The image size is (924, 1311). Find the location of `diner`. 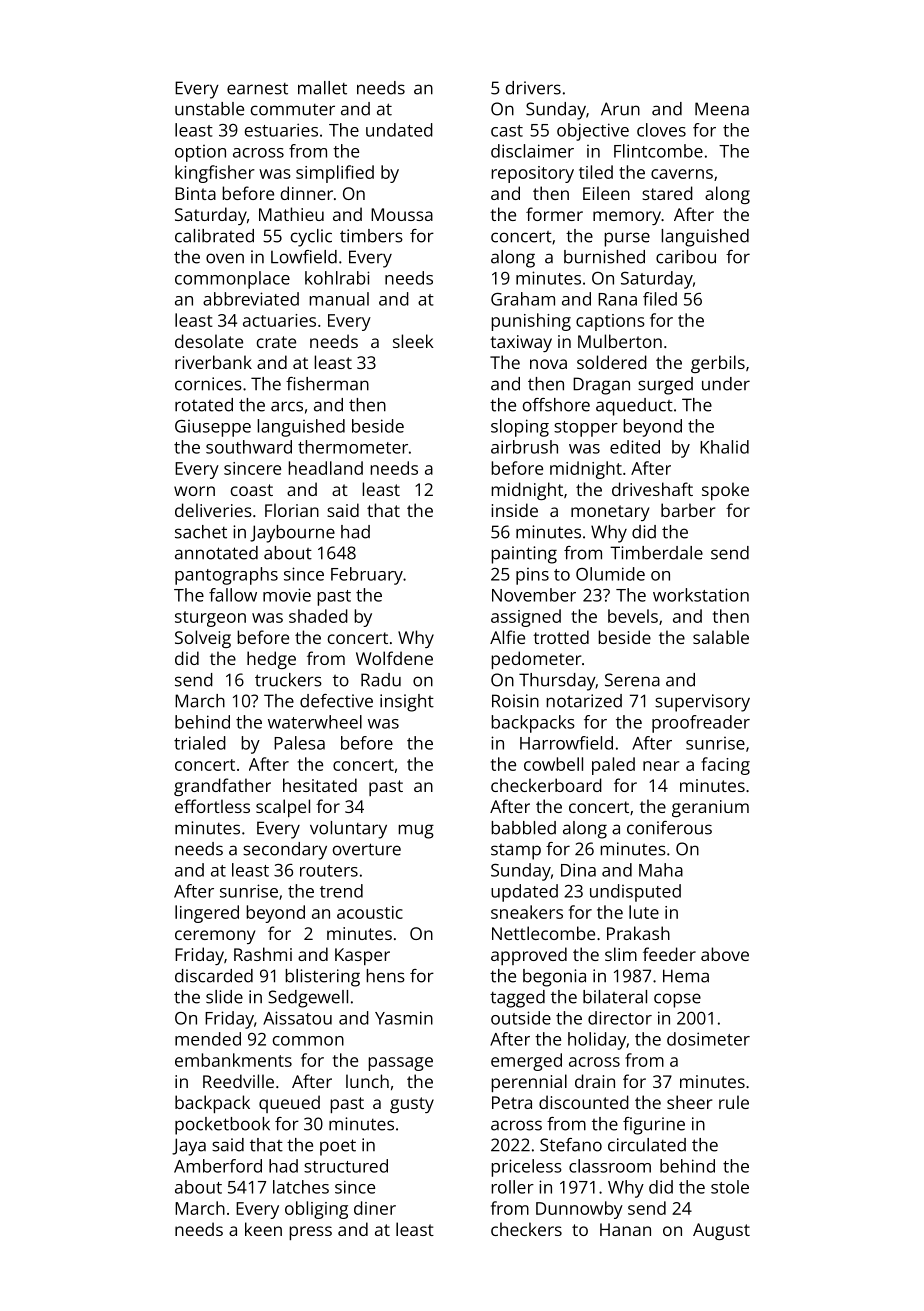

diner is located at coordinates (375, 1208).
